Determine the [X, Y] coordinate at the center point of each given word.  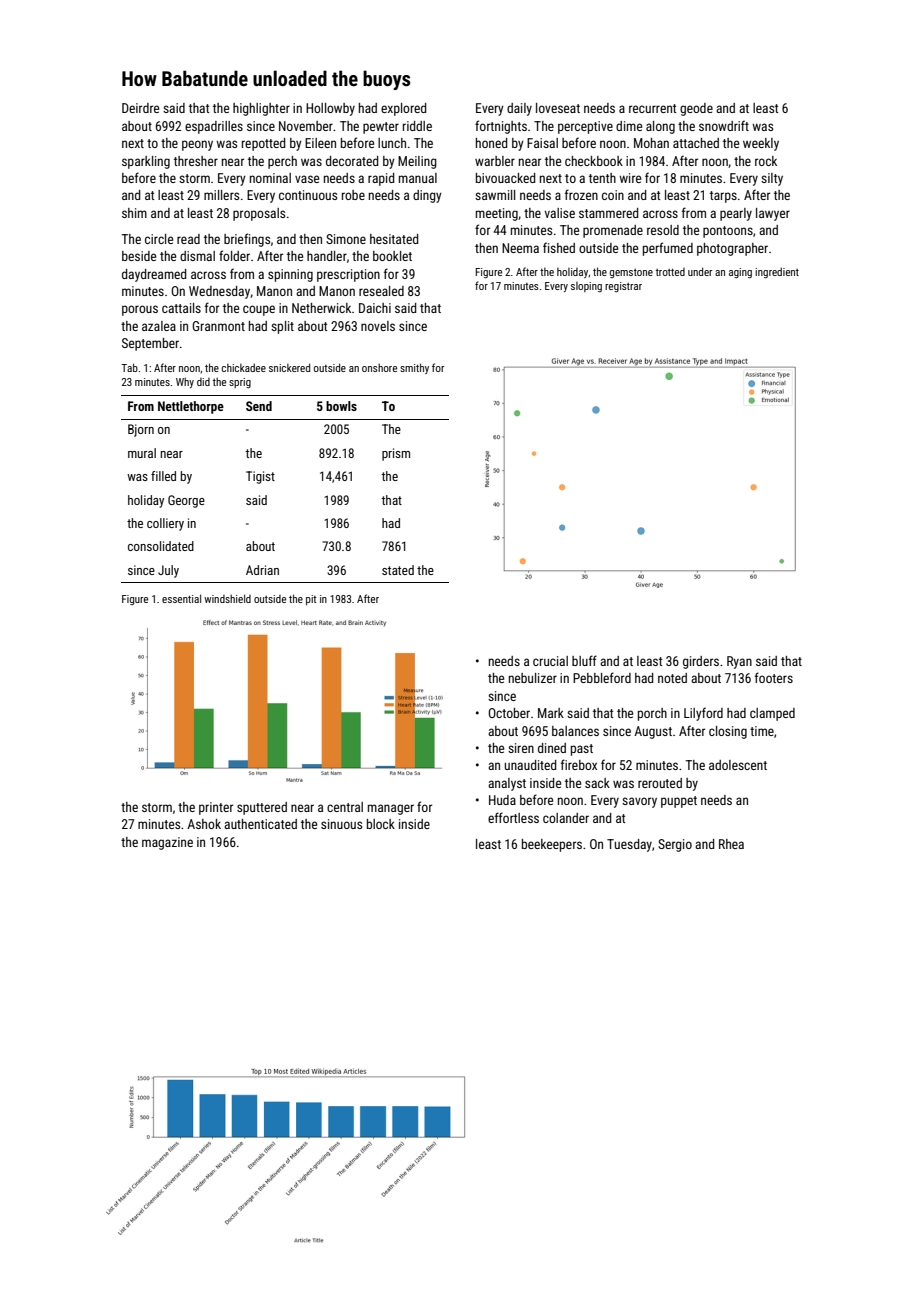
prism [396, 454]
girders [701, 662]
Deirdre [140, 108]
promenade [613, 231]
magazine [167, 843]
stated [398, 570]
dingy [427, 196]
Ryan [739, 662]
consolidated [161, 546]
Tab [129, 367]
